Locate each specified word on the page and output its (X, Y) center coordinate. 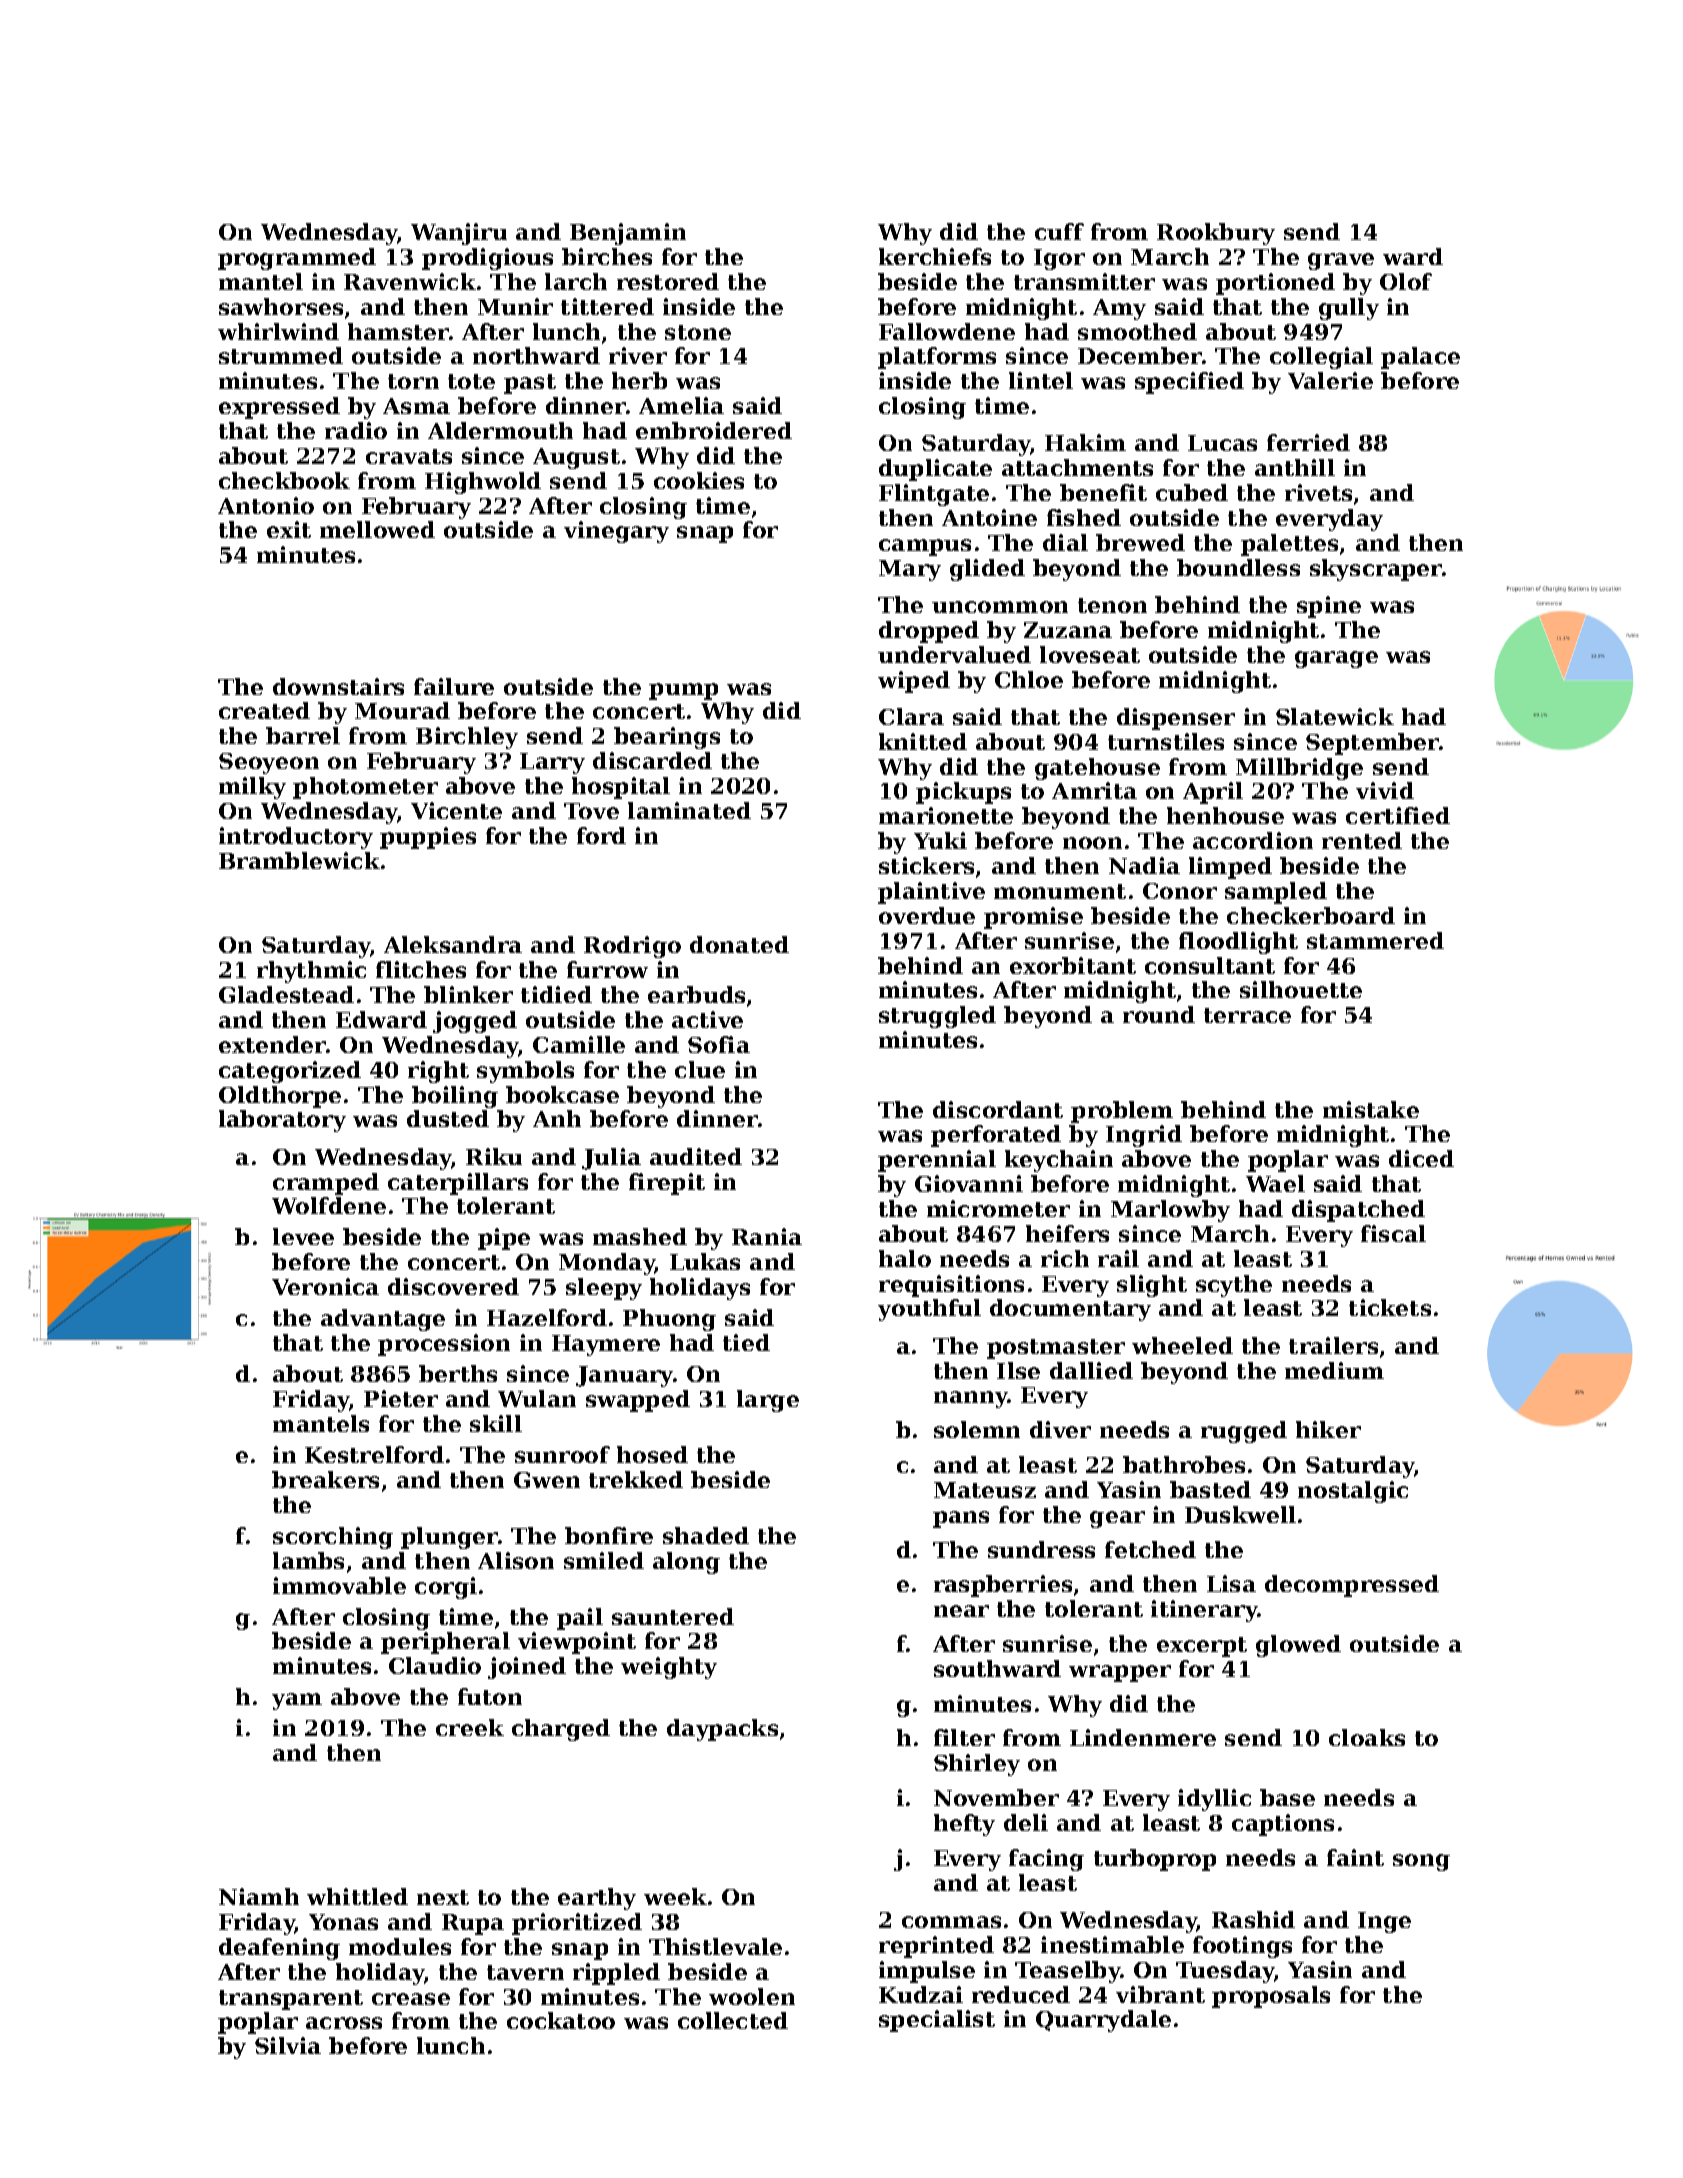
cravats (409, 456)
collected (733, 2020)
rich (1065, 1258)
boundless (1238, 567)
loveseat (1090, 654)
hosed (652, 1454)
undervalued (954, 654)
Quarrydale (1103, 2021)
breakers (325, 1479)
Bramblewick (299, 860)
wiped (914, 682)
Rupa (473, 1924)
